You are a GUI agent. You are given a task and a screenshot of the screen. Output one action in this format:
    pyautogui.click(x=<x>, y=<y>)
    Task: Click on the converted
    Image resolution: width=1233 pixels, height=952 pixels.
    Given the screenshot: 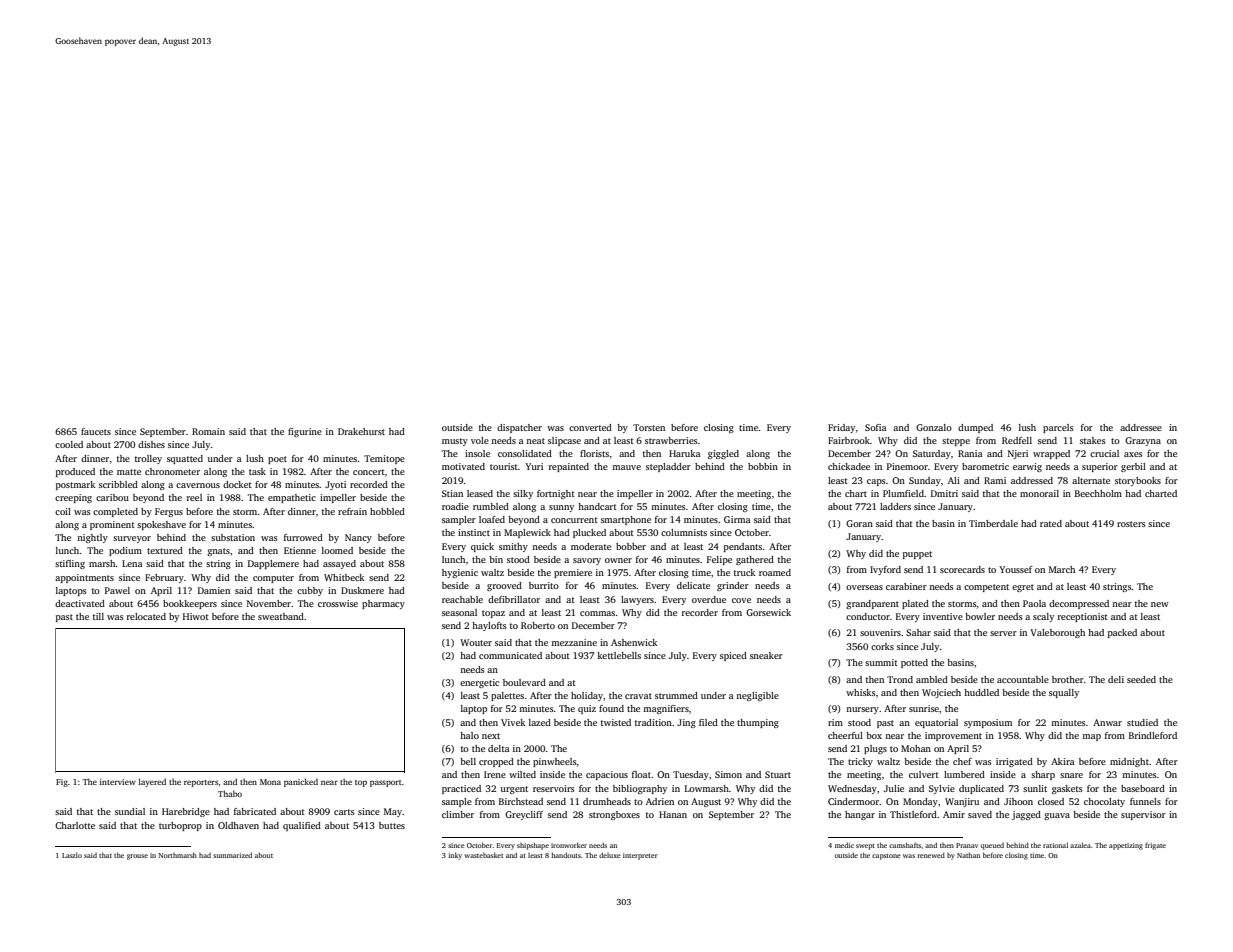 What is the action you would take?
    pyautogui.click(x=590, y=427)
